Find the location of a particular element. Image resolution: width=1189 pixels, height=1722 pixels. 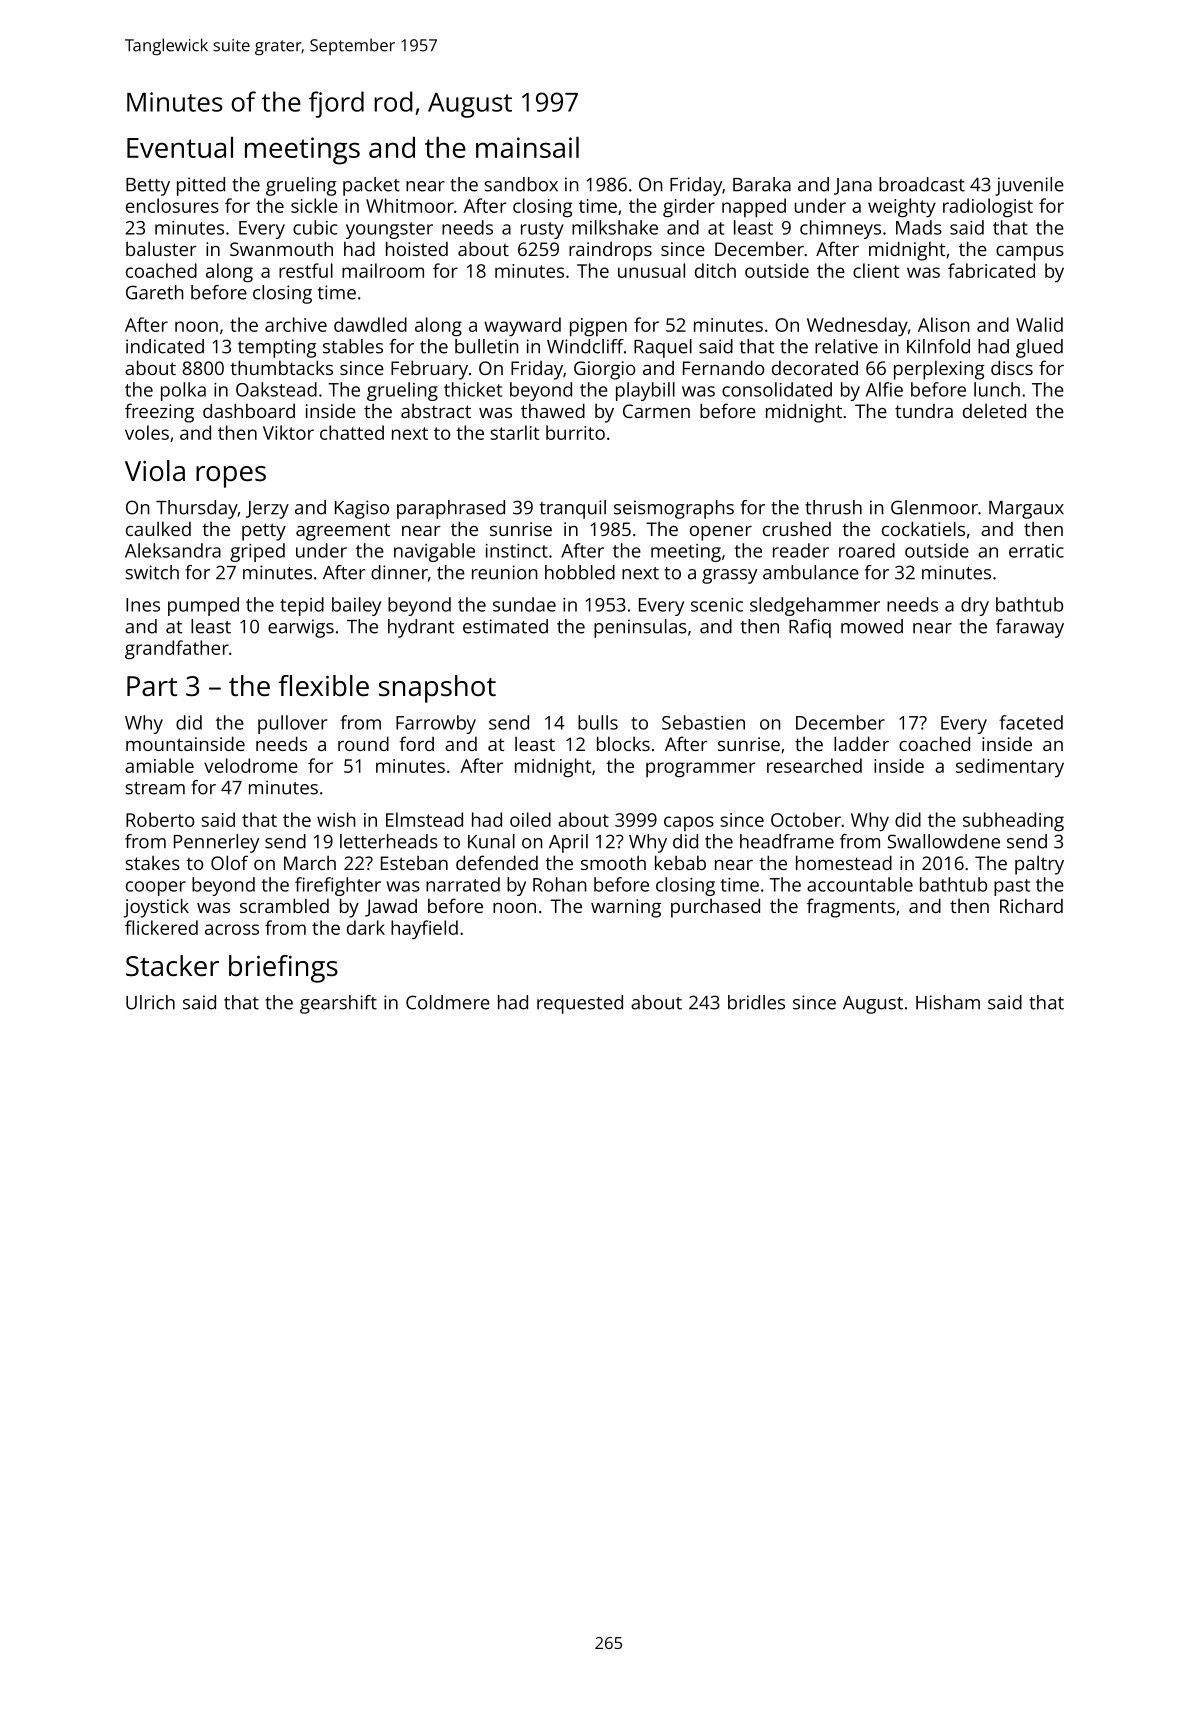

pullover is located at coordinates (292, 724).
